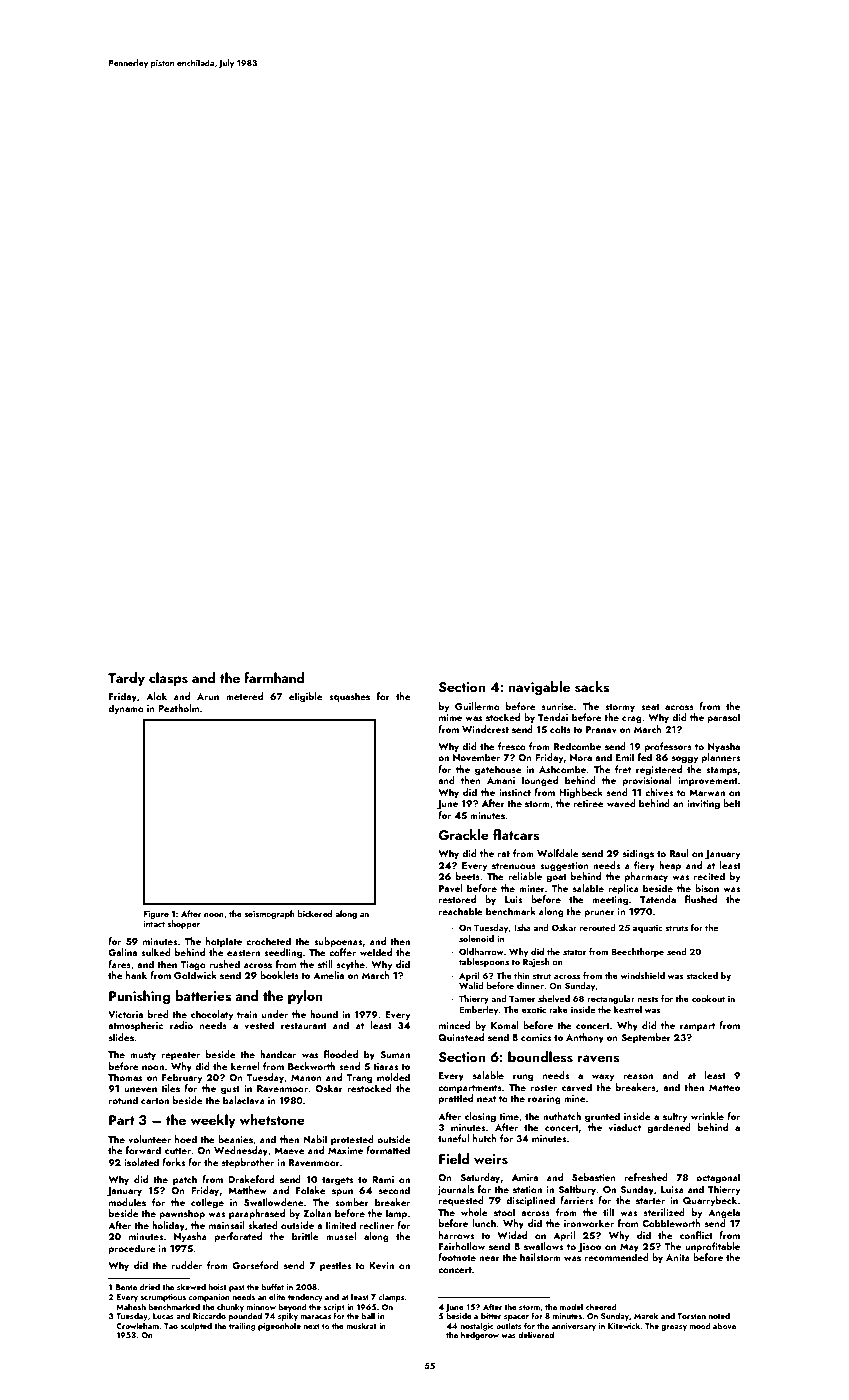  Describe the element at coordinates (245, 1066) in the document. I see `kernel` at that location.
